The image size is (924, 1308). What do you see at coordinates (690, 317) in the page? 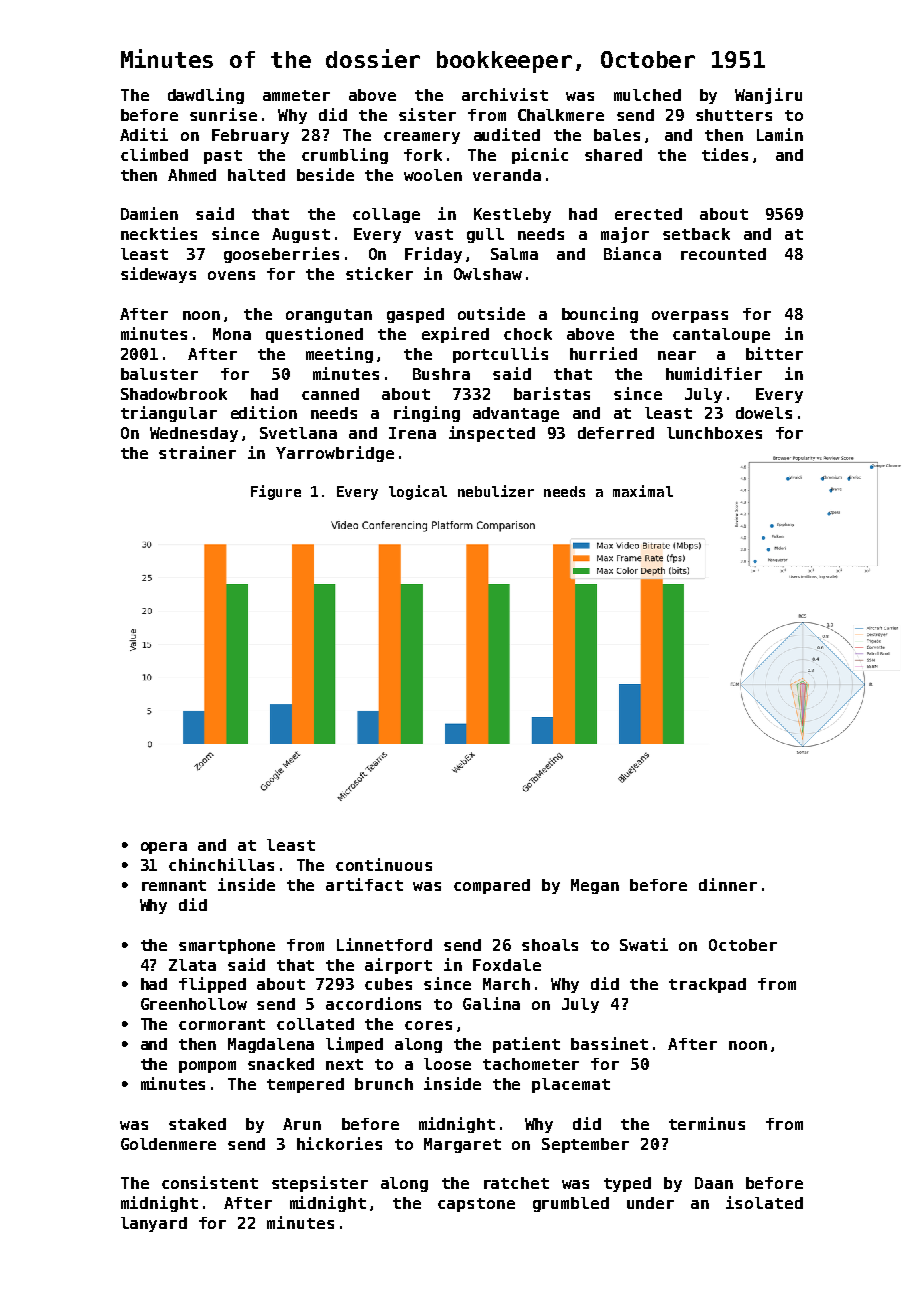
I see `overpass` at bounding box center [690, 317].
